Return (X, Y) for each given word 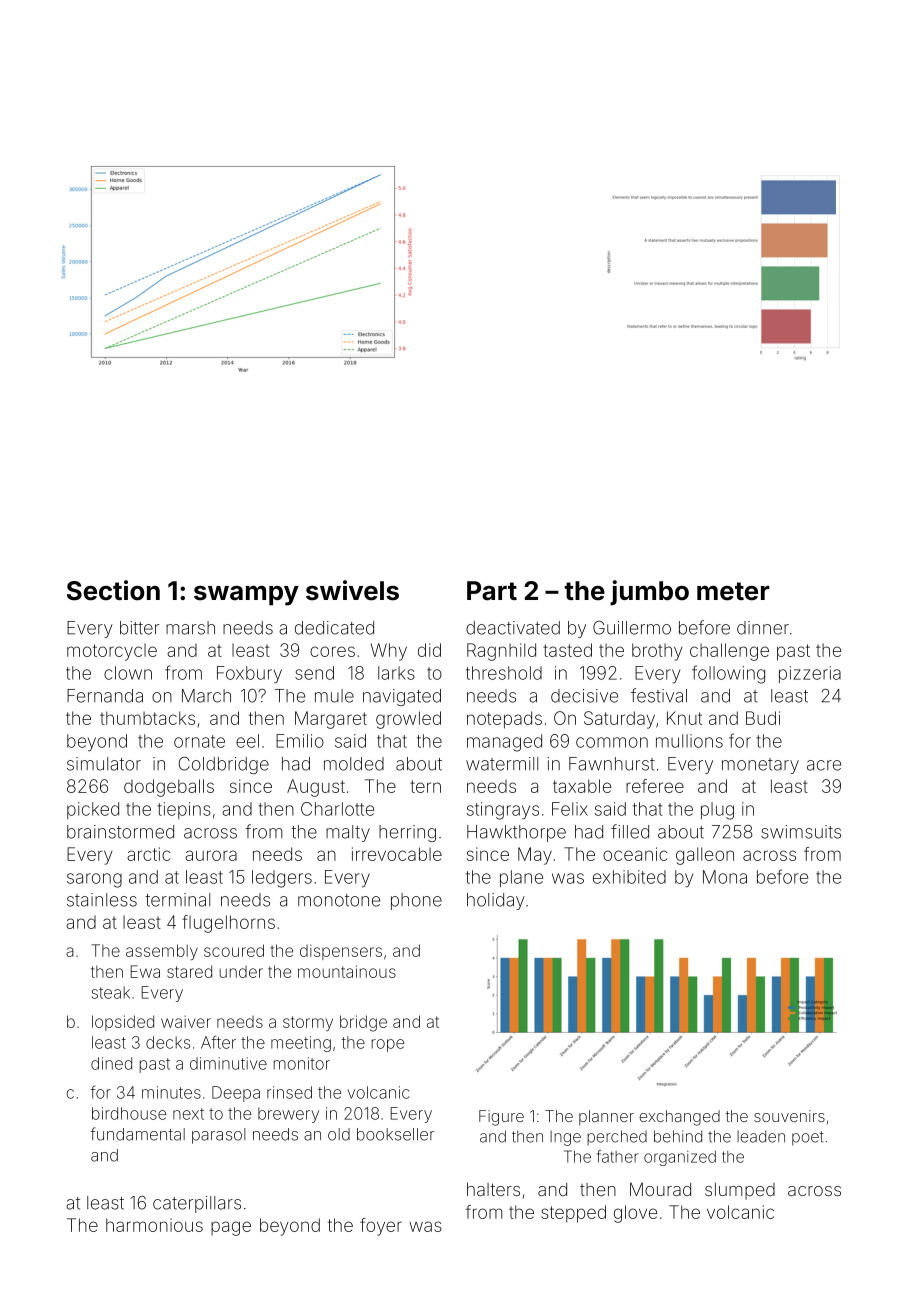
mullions (689, 741)
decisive (584, 696)
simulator (104, 764)
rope (388, 1045)
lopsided (123, 1023)
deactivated (513, 628)
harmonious (154, 1225)
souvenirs (789, 1116)
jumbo (649, 593)
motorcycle (112, 652)
